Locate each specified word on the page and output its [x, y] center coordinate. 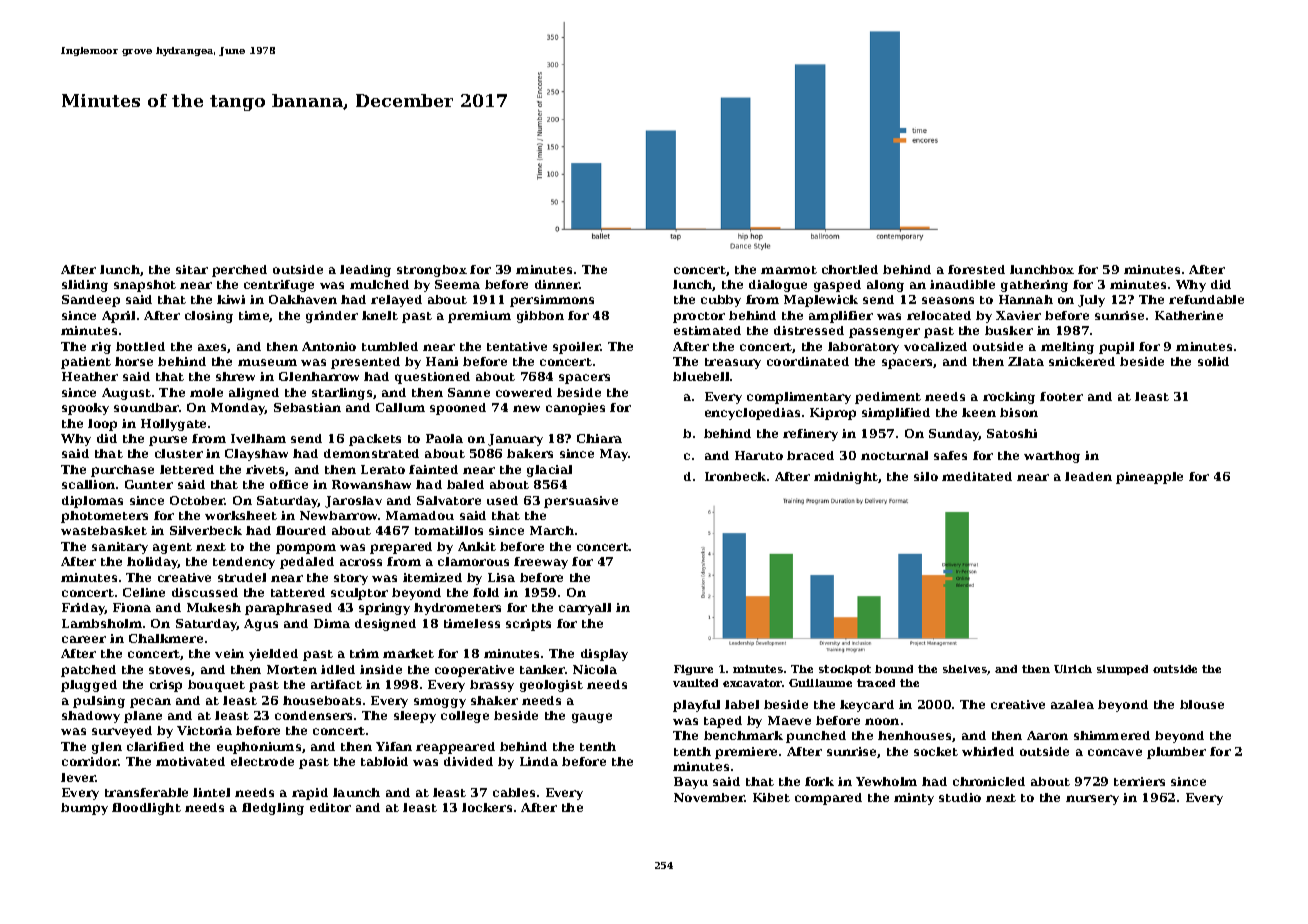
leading [365, 271]
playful [696, 706]
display [604, 655]
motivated [190, 761]
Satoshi [1012, 433]
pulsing [99, 702]
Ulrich [1073, 669]
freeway [541, 563]
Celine [144, 592]
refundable [1206, 299]
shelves [965, 670]
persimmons [552, 301]
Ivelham [258, 438]
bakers [530, 453]
